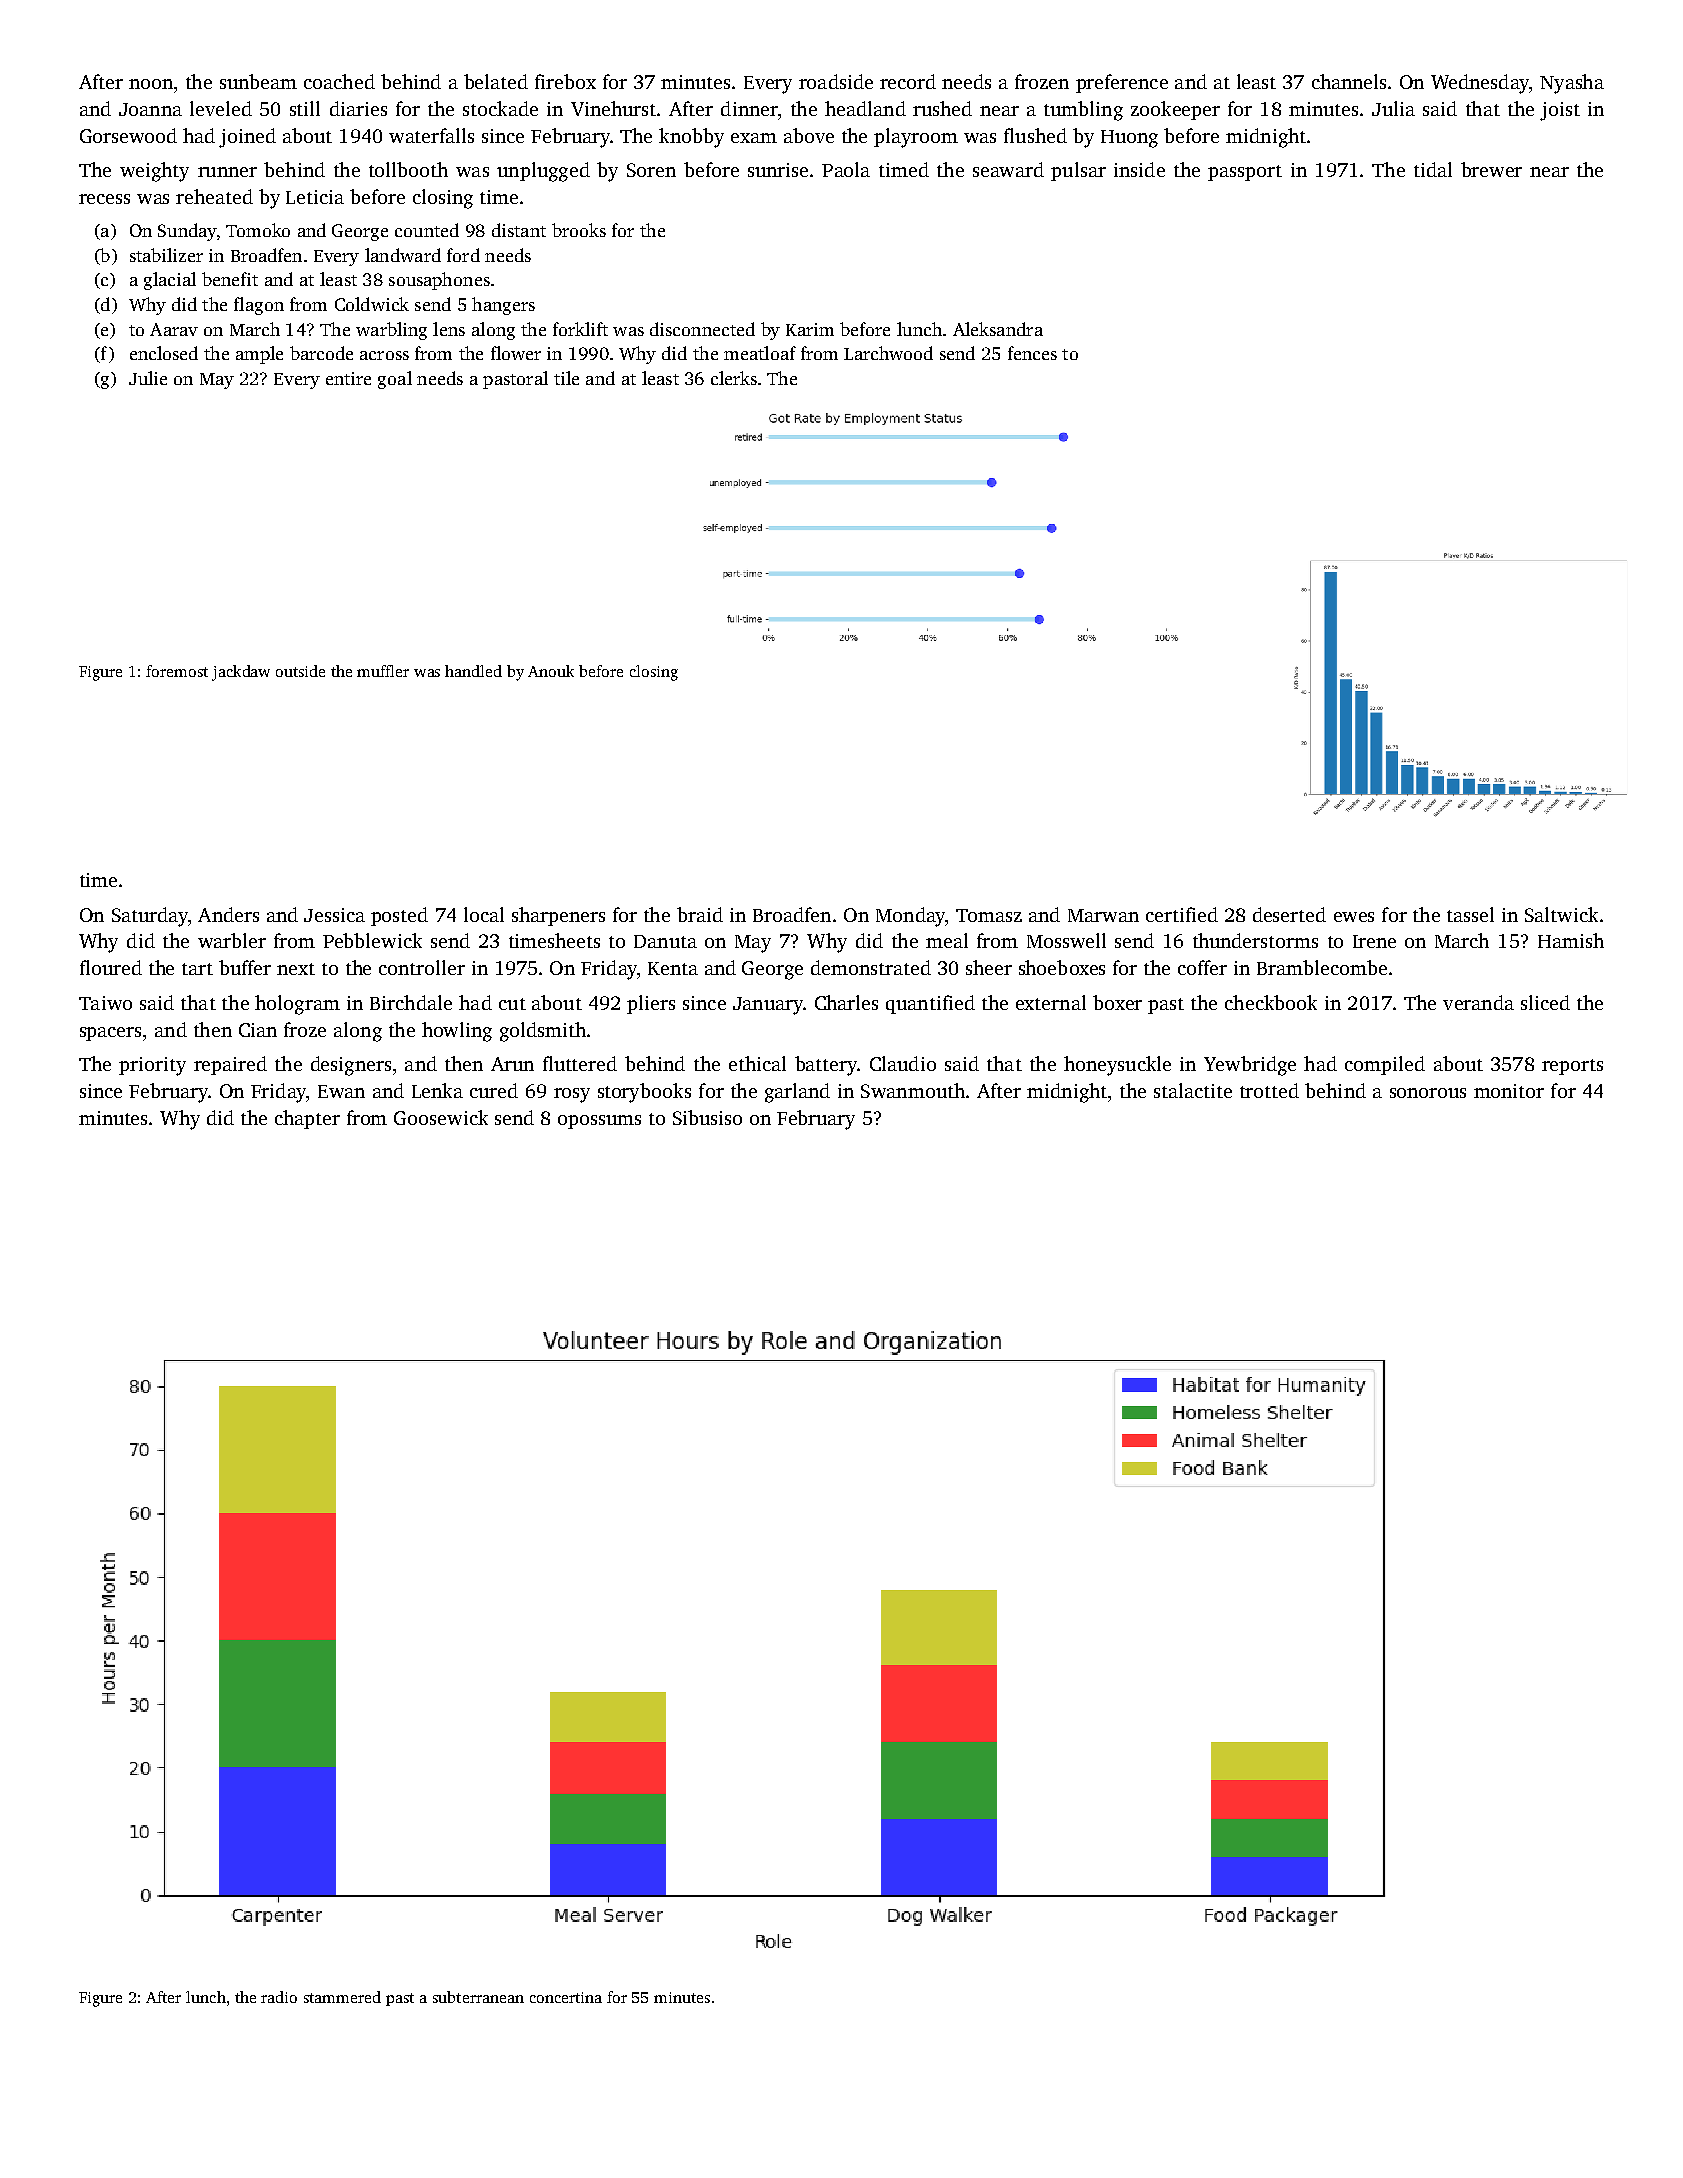 This screenshot has width=1683, height=2178. What do you see at coordinates (478, 1997) in the screenshot?
I see `subterranean` at bounding box center [478, 1997].
